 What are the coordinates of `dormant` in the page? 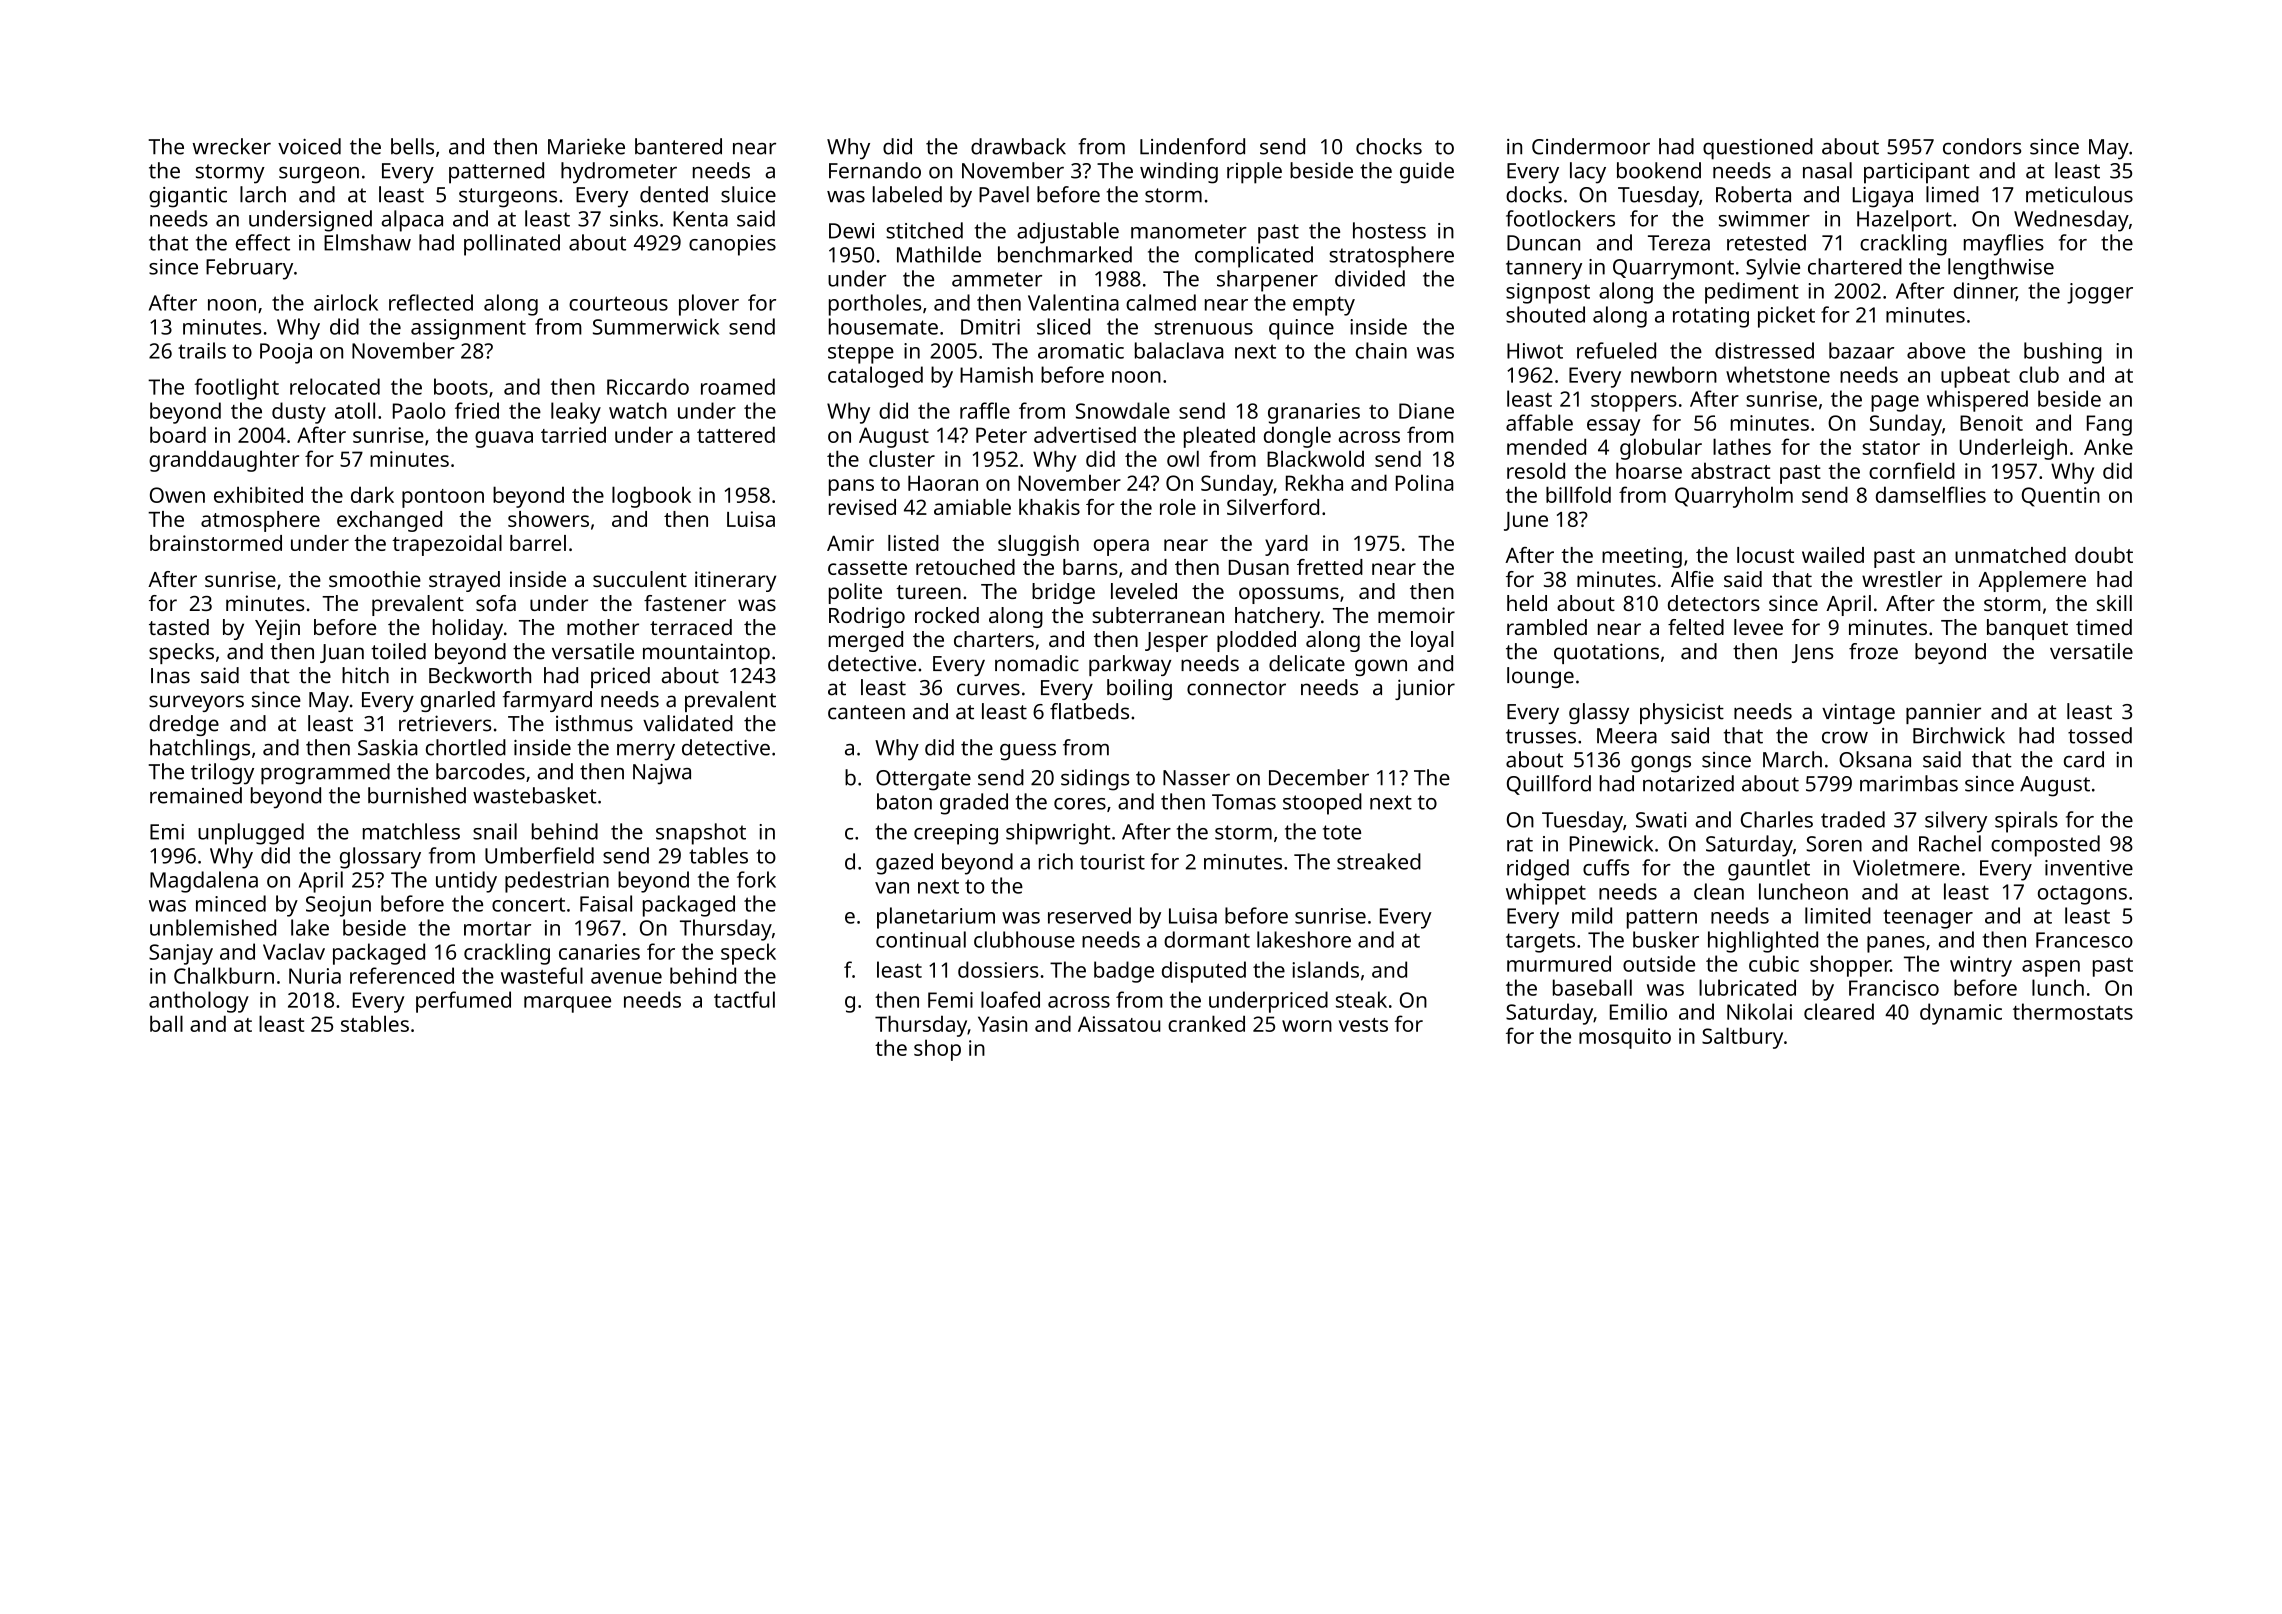 It's located at (1207, 939).
